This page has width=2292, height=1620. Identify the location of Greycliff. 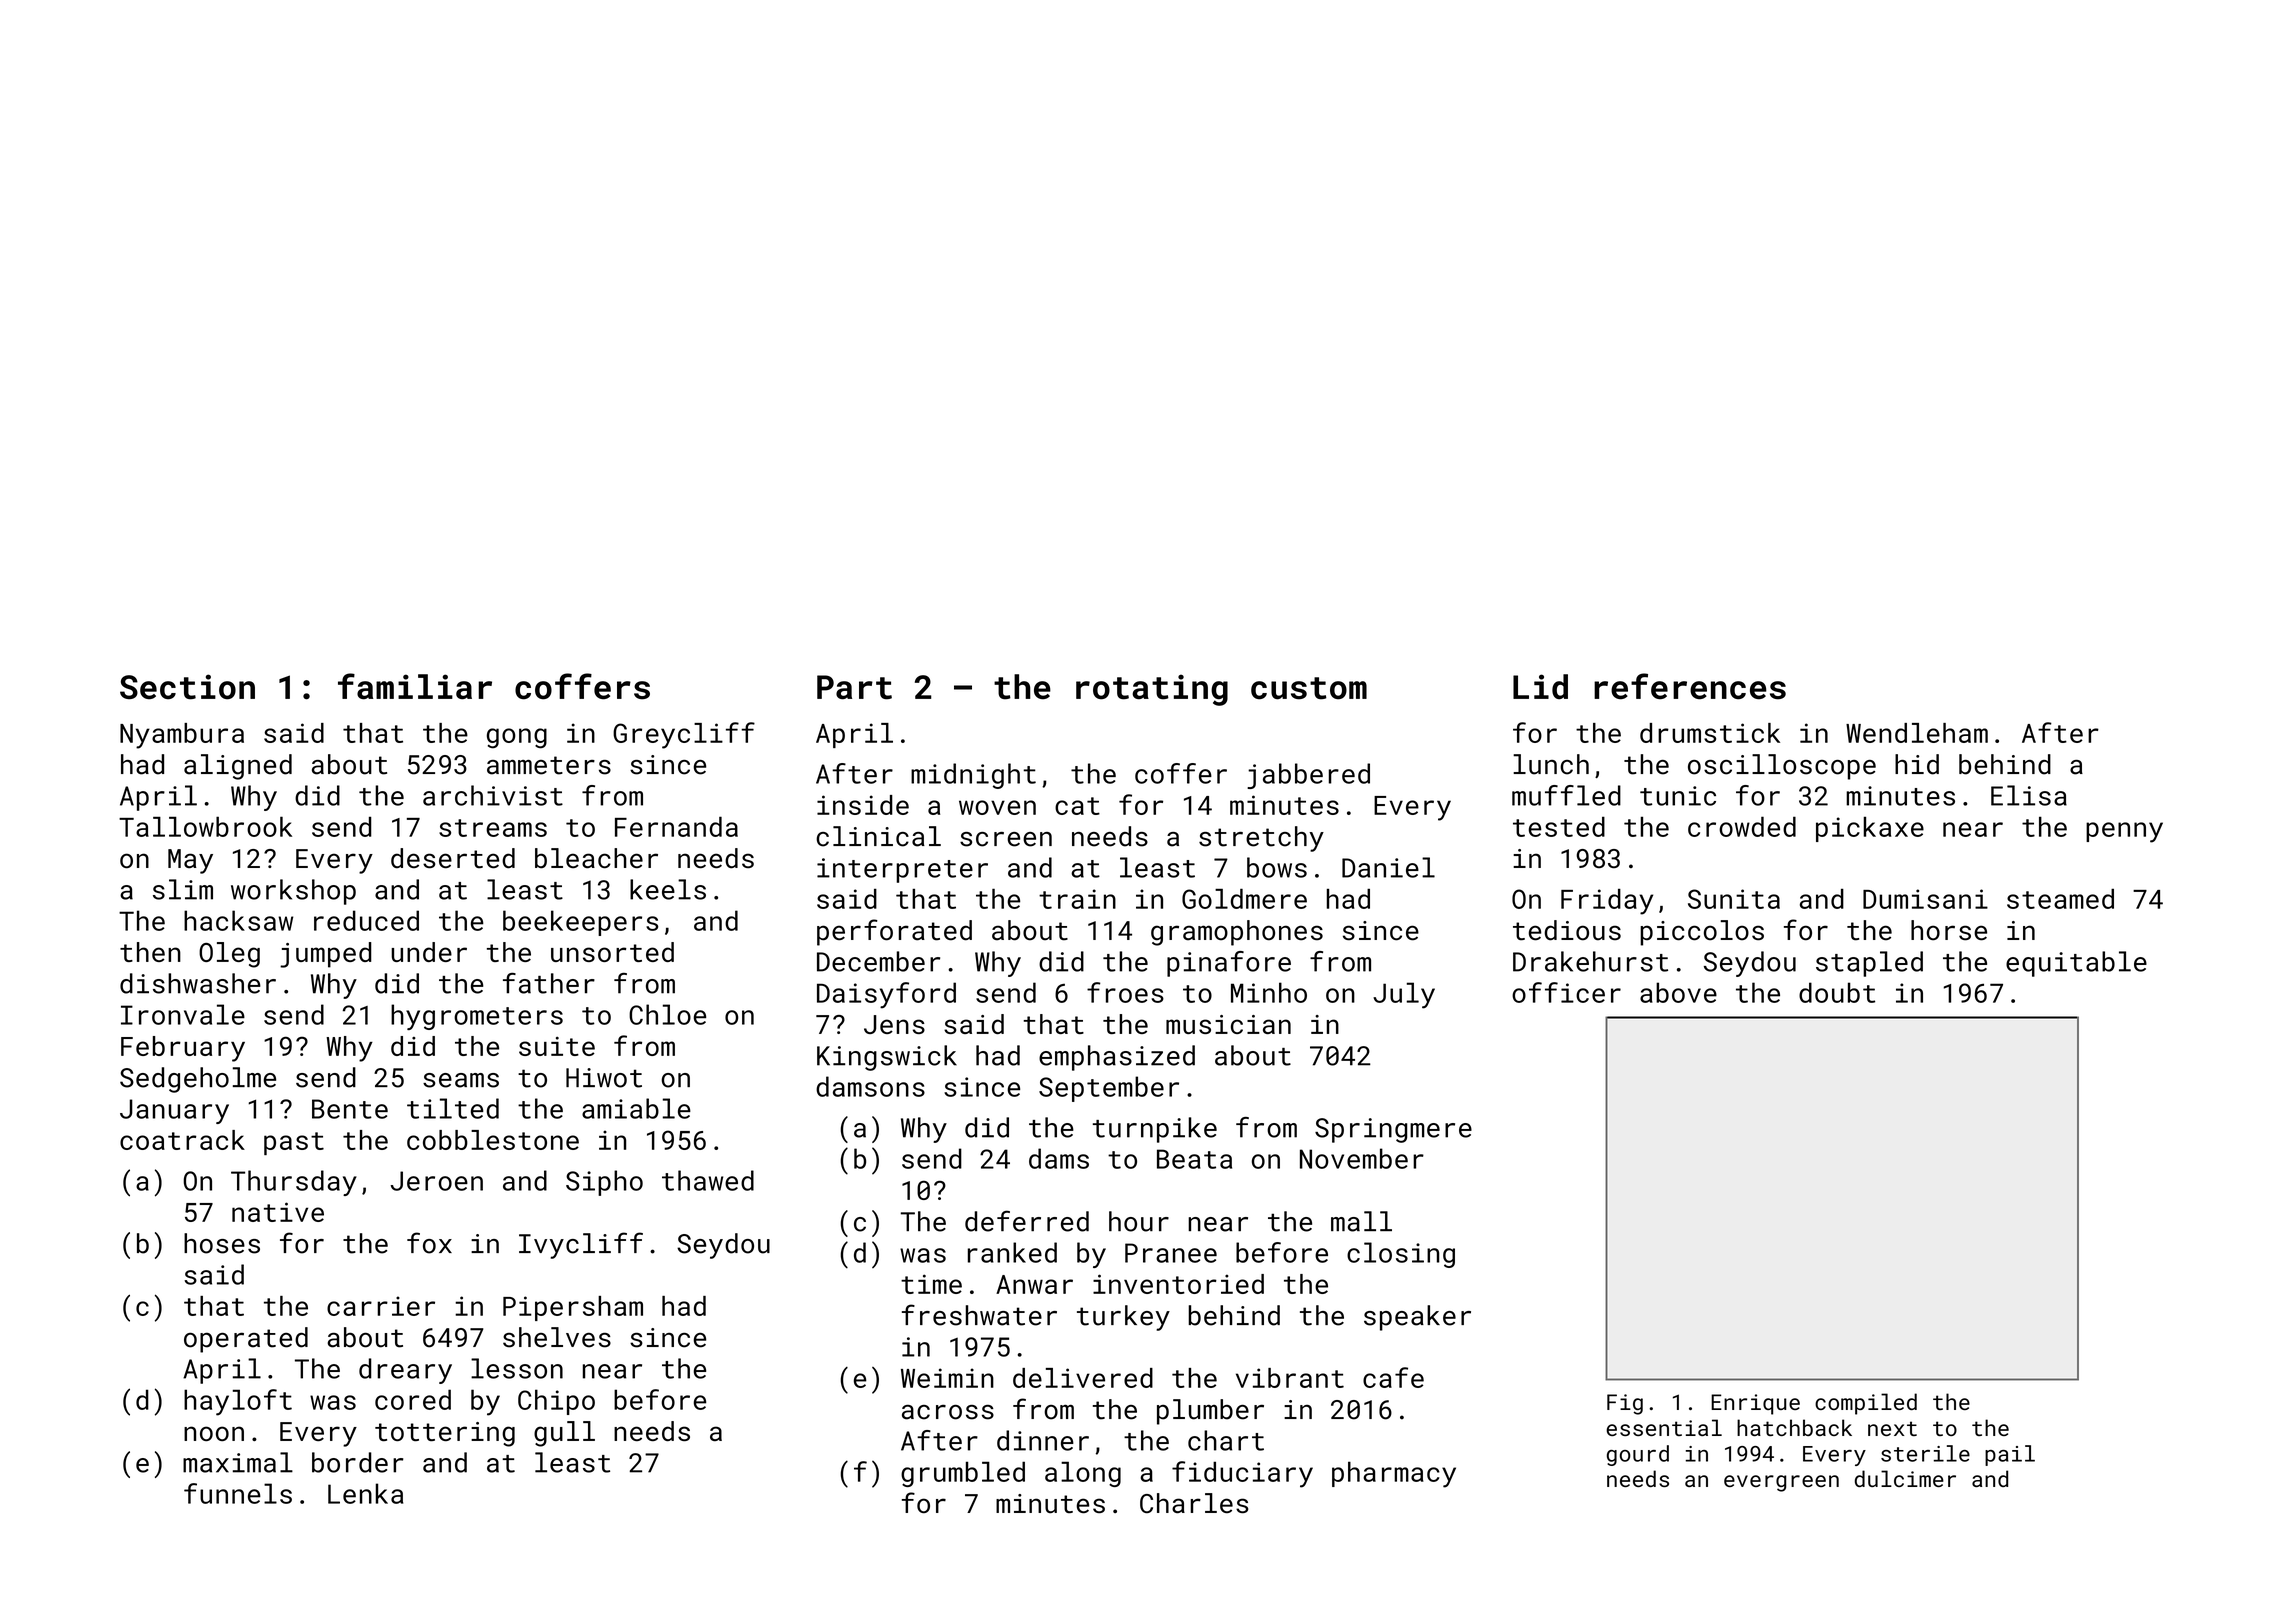
(684, 735).
